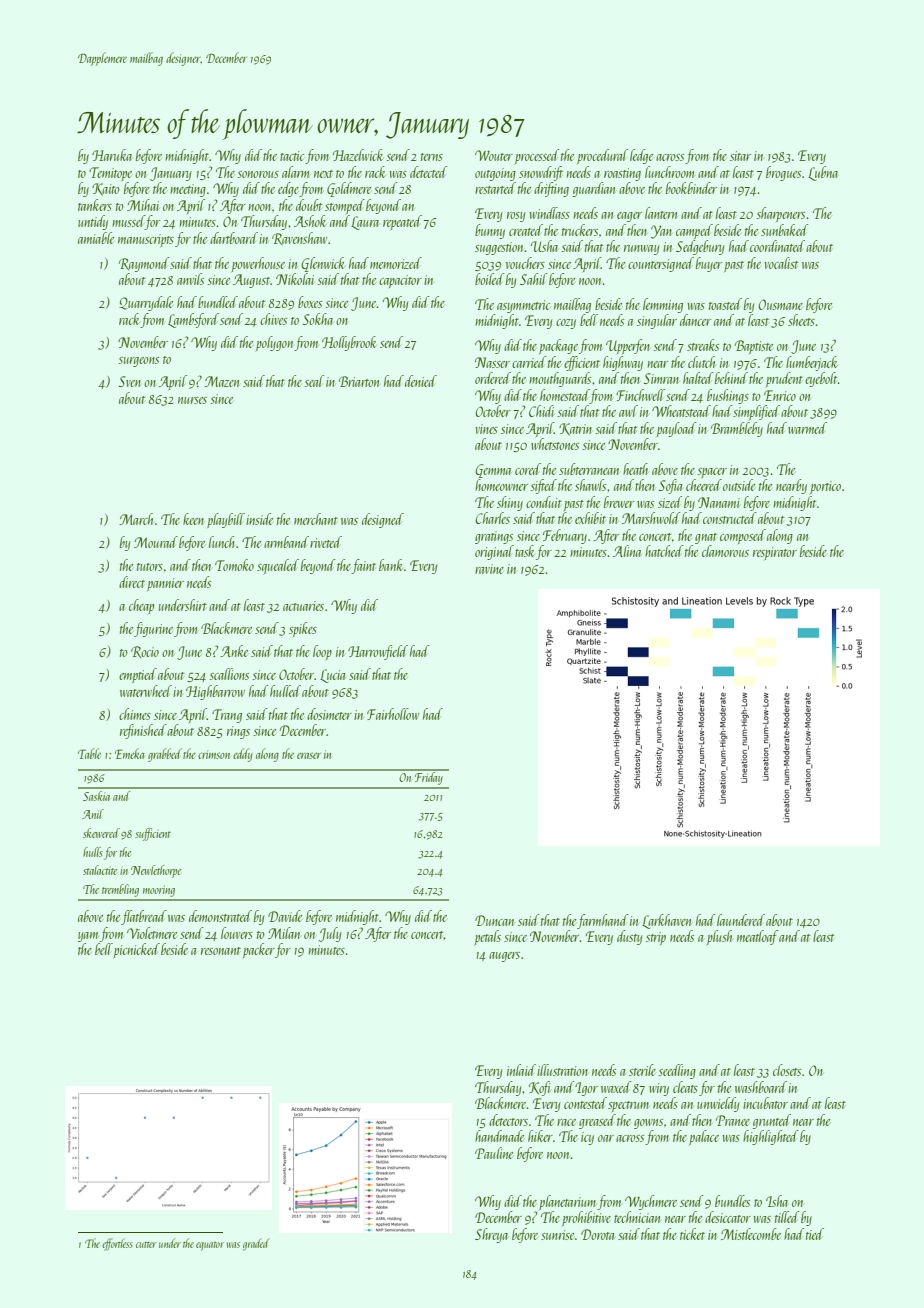 This document has width=924, height=1308. What do you see at coordinates (132, 582) in the document?
I see `direct` at bounding box center [132, 582].
